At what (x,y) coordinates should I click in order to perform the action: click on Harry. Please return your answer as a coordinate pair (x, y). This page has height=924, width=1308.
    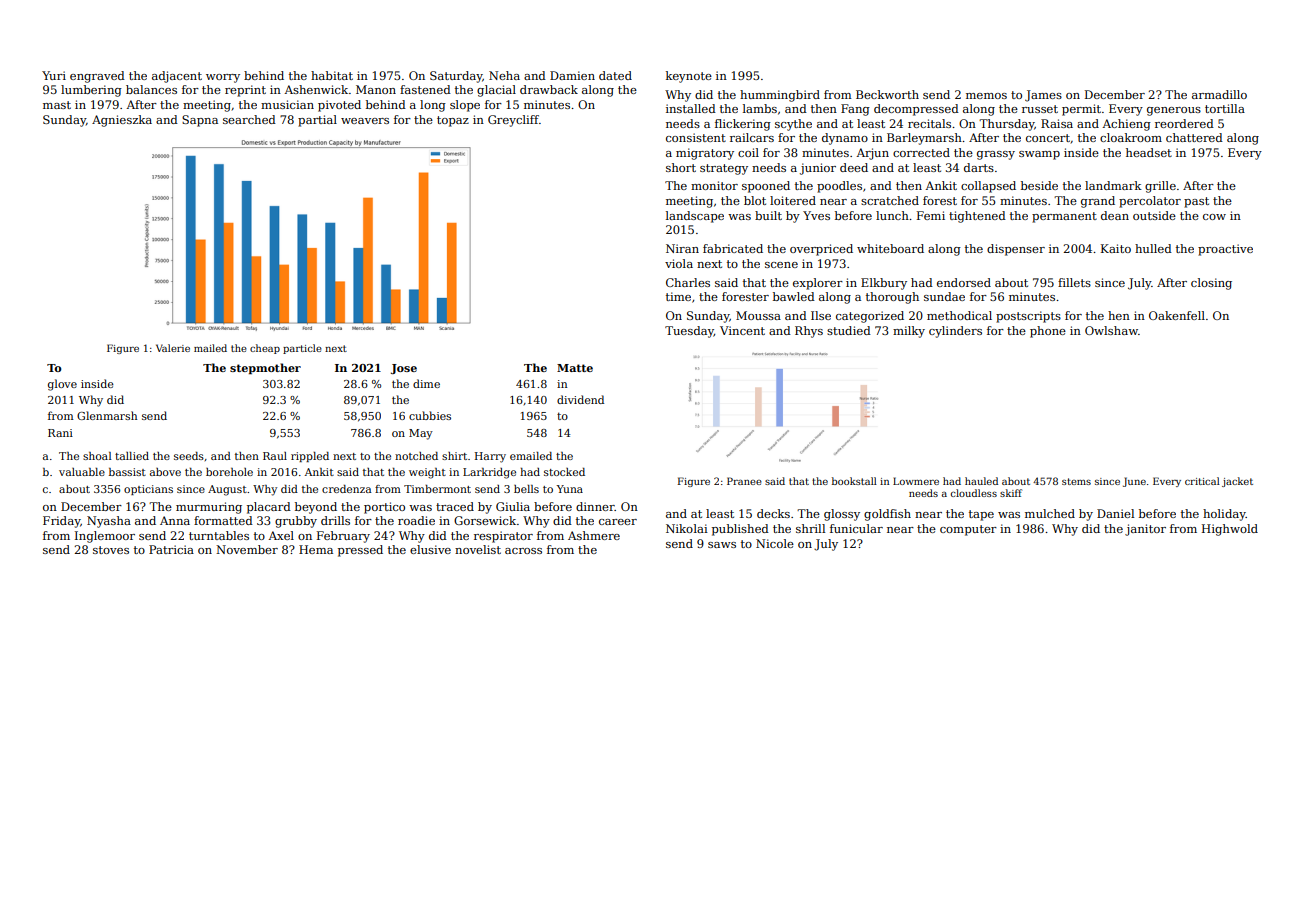
    Looking at the image, I should click on (490, 457).
